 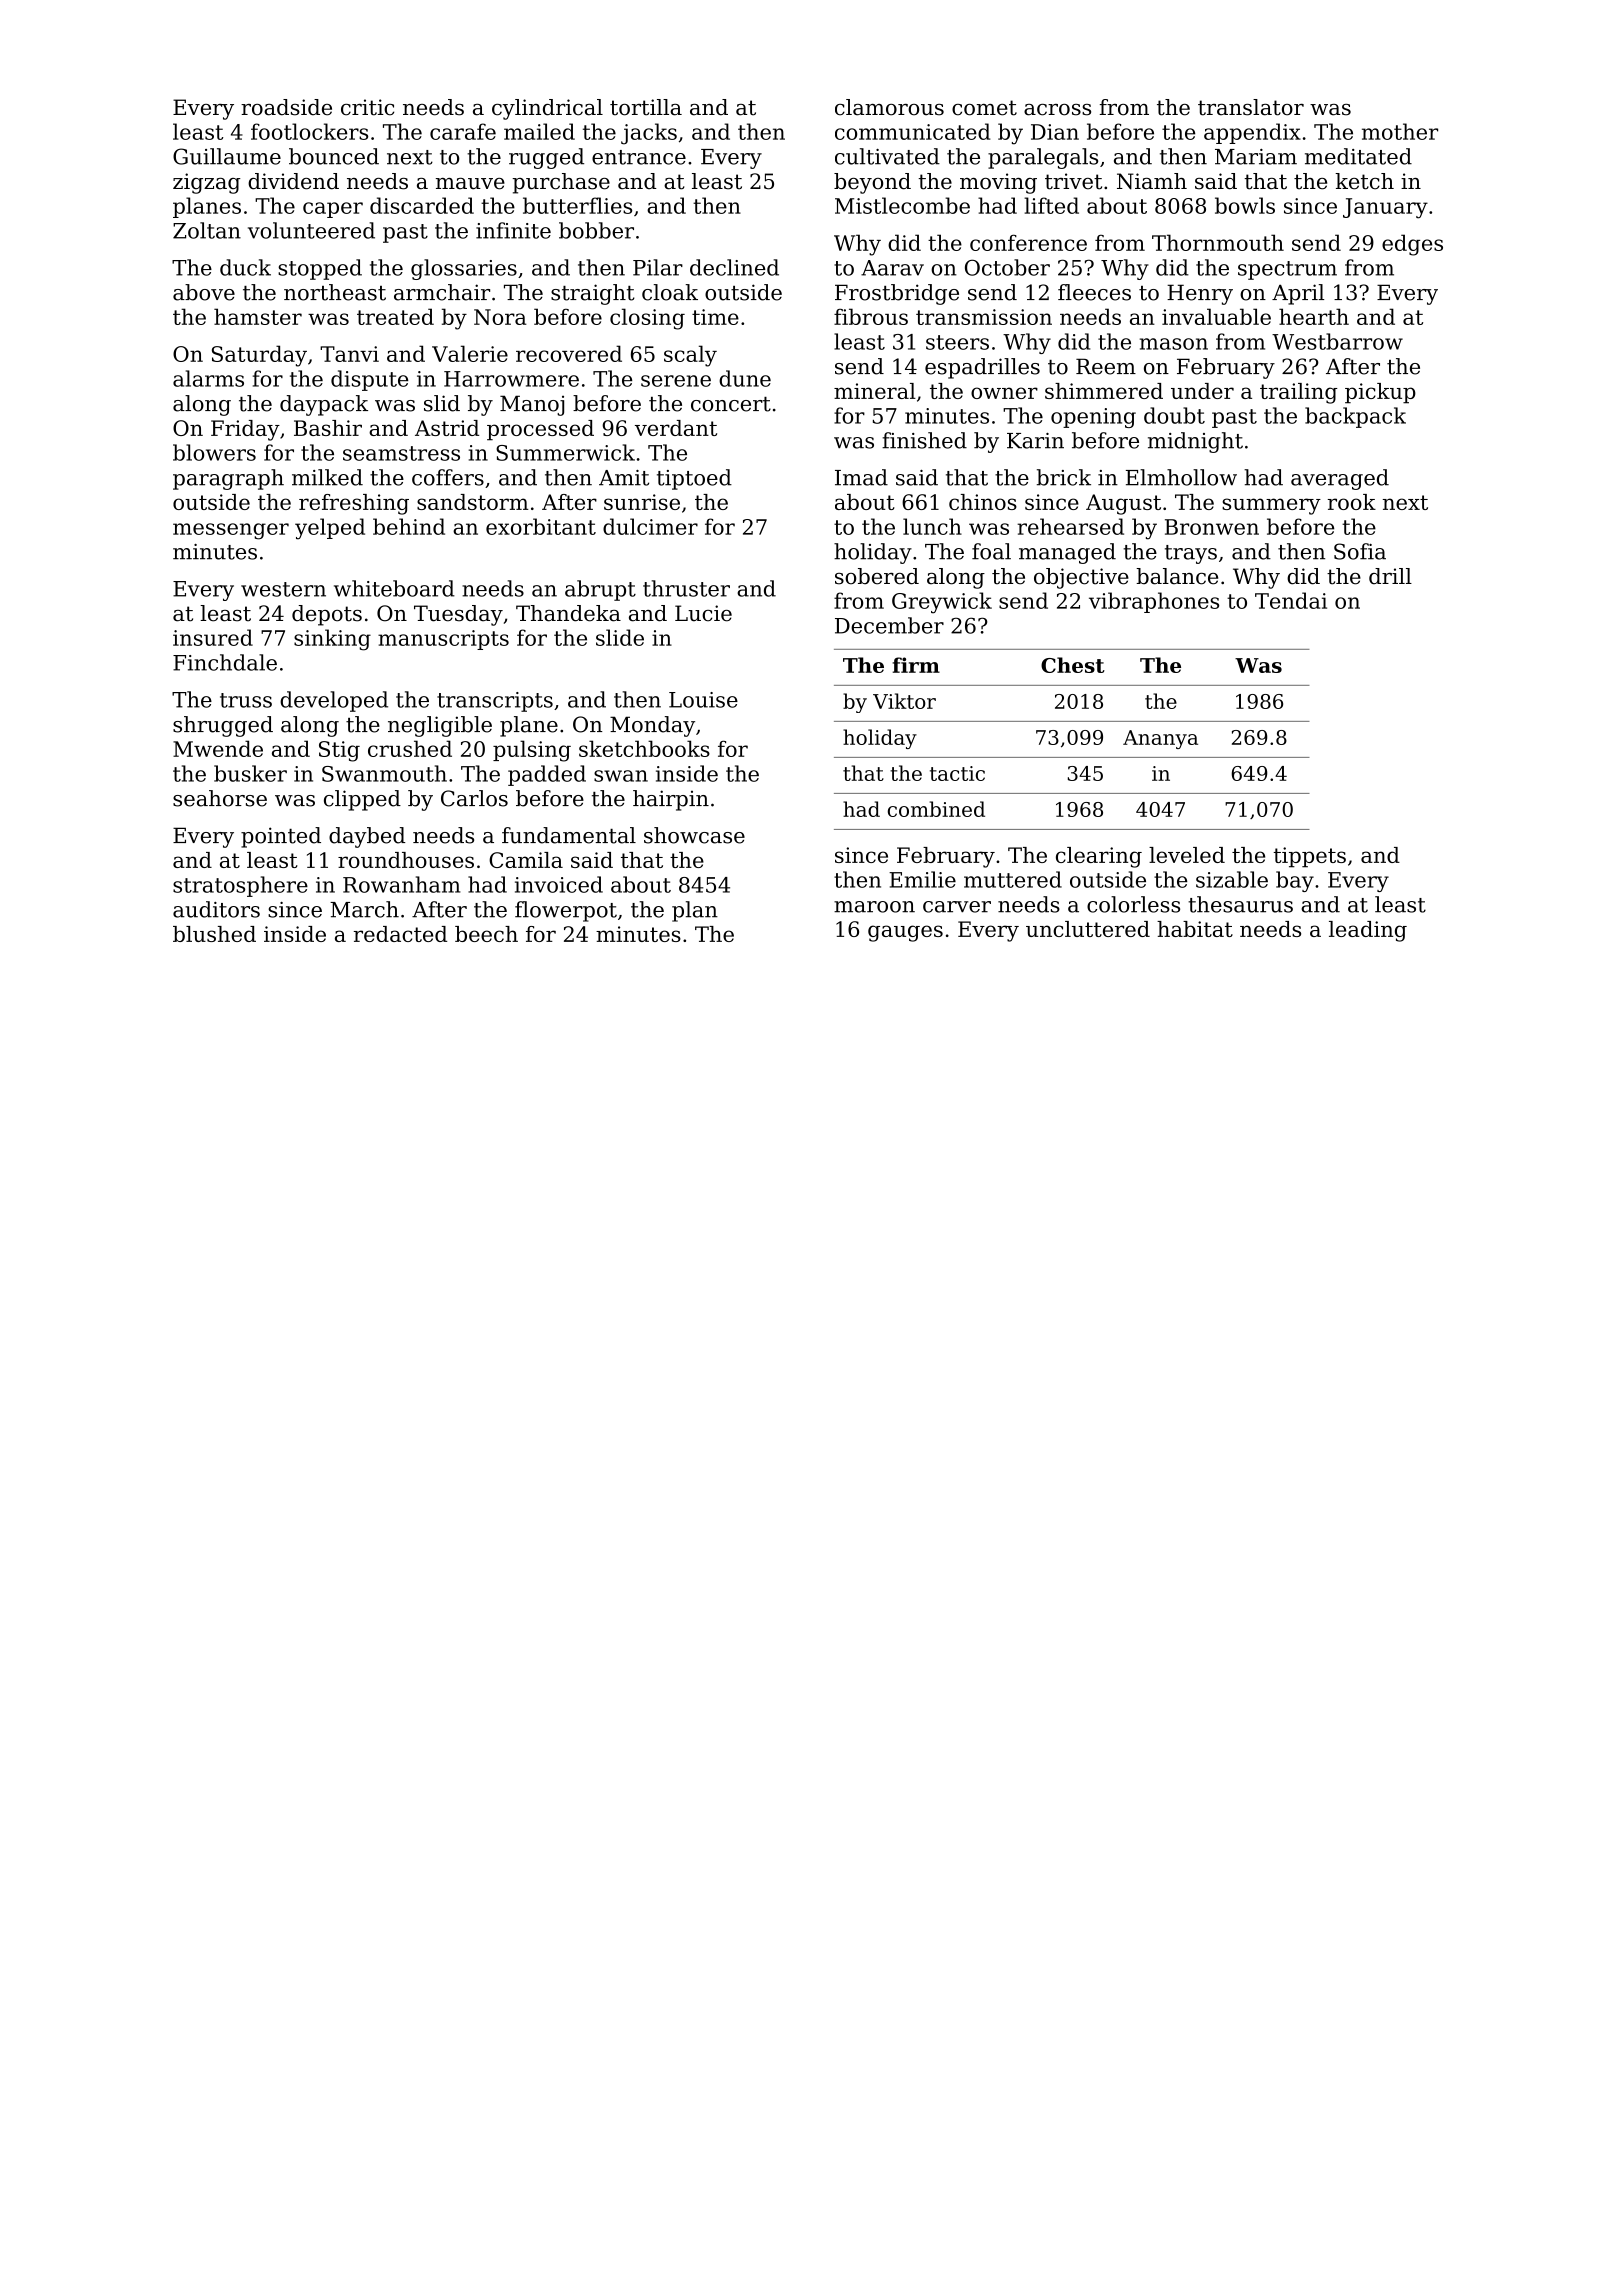 I want to click on abrupt, so click(x=600, y=590).
